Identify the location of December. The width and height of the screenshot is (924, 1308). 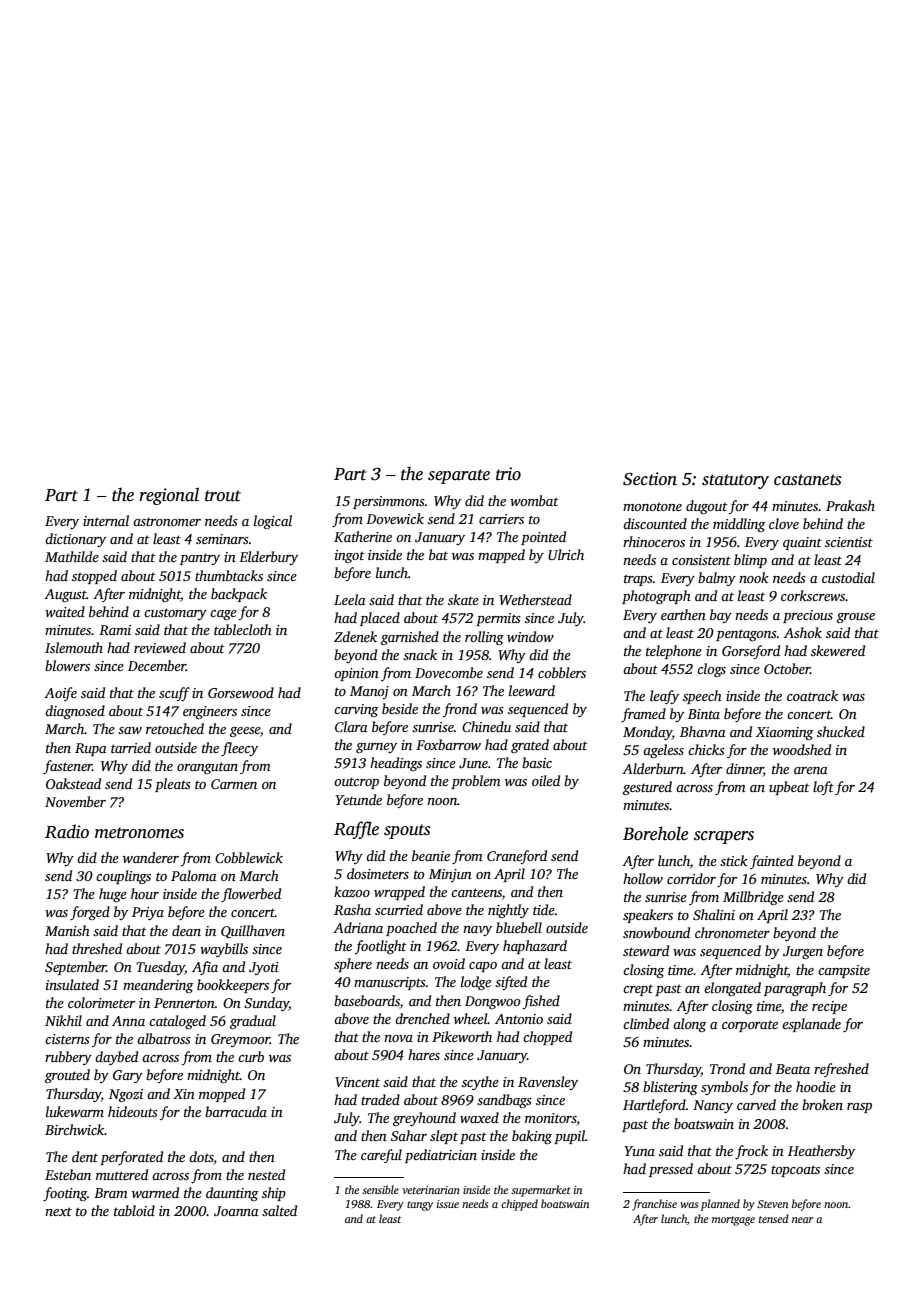
(157, 665).
